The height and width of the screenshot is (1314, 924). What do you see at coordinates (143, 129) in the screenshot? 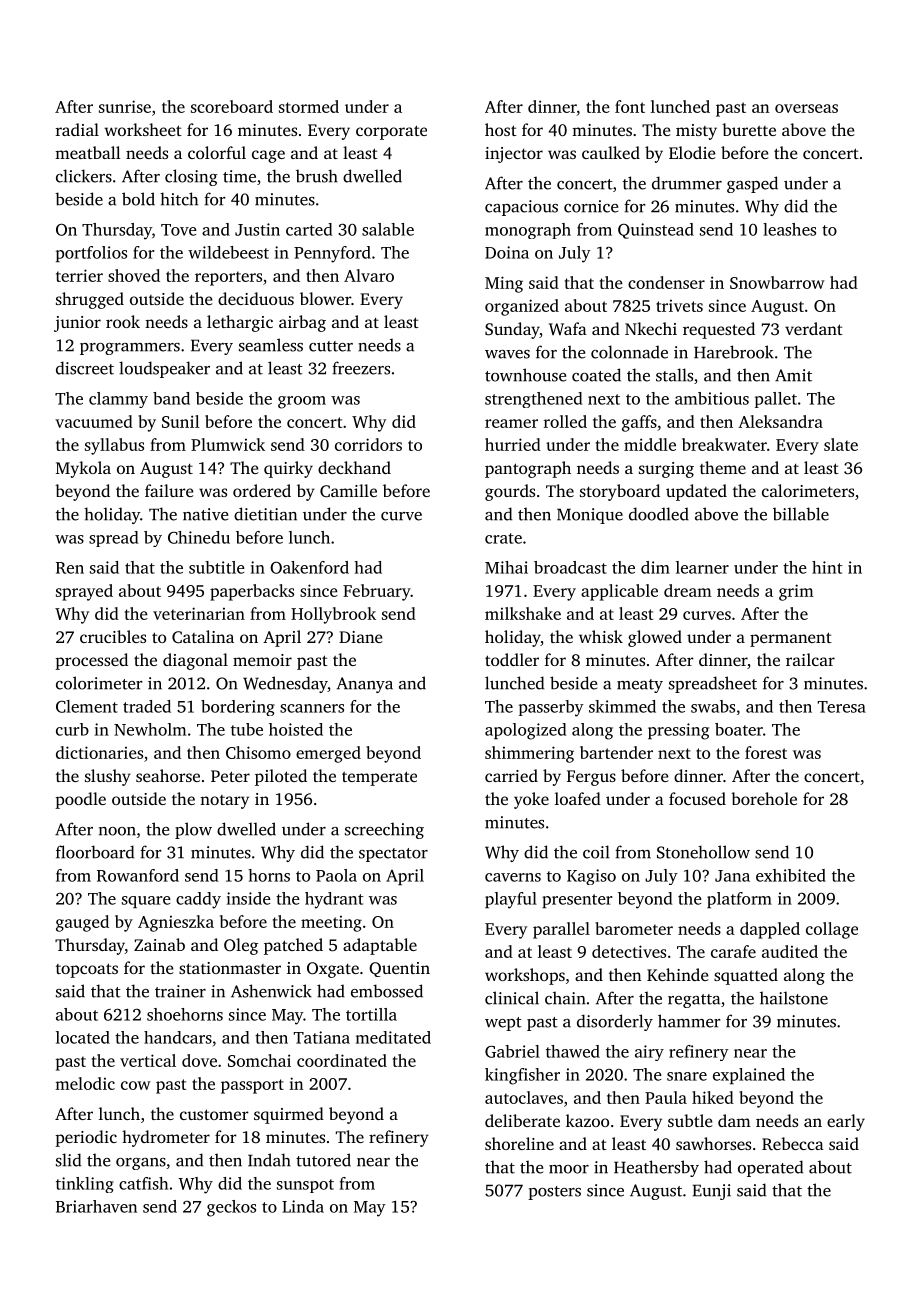
I see `worksheet` at bounding box center [143, 129].
